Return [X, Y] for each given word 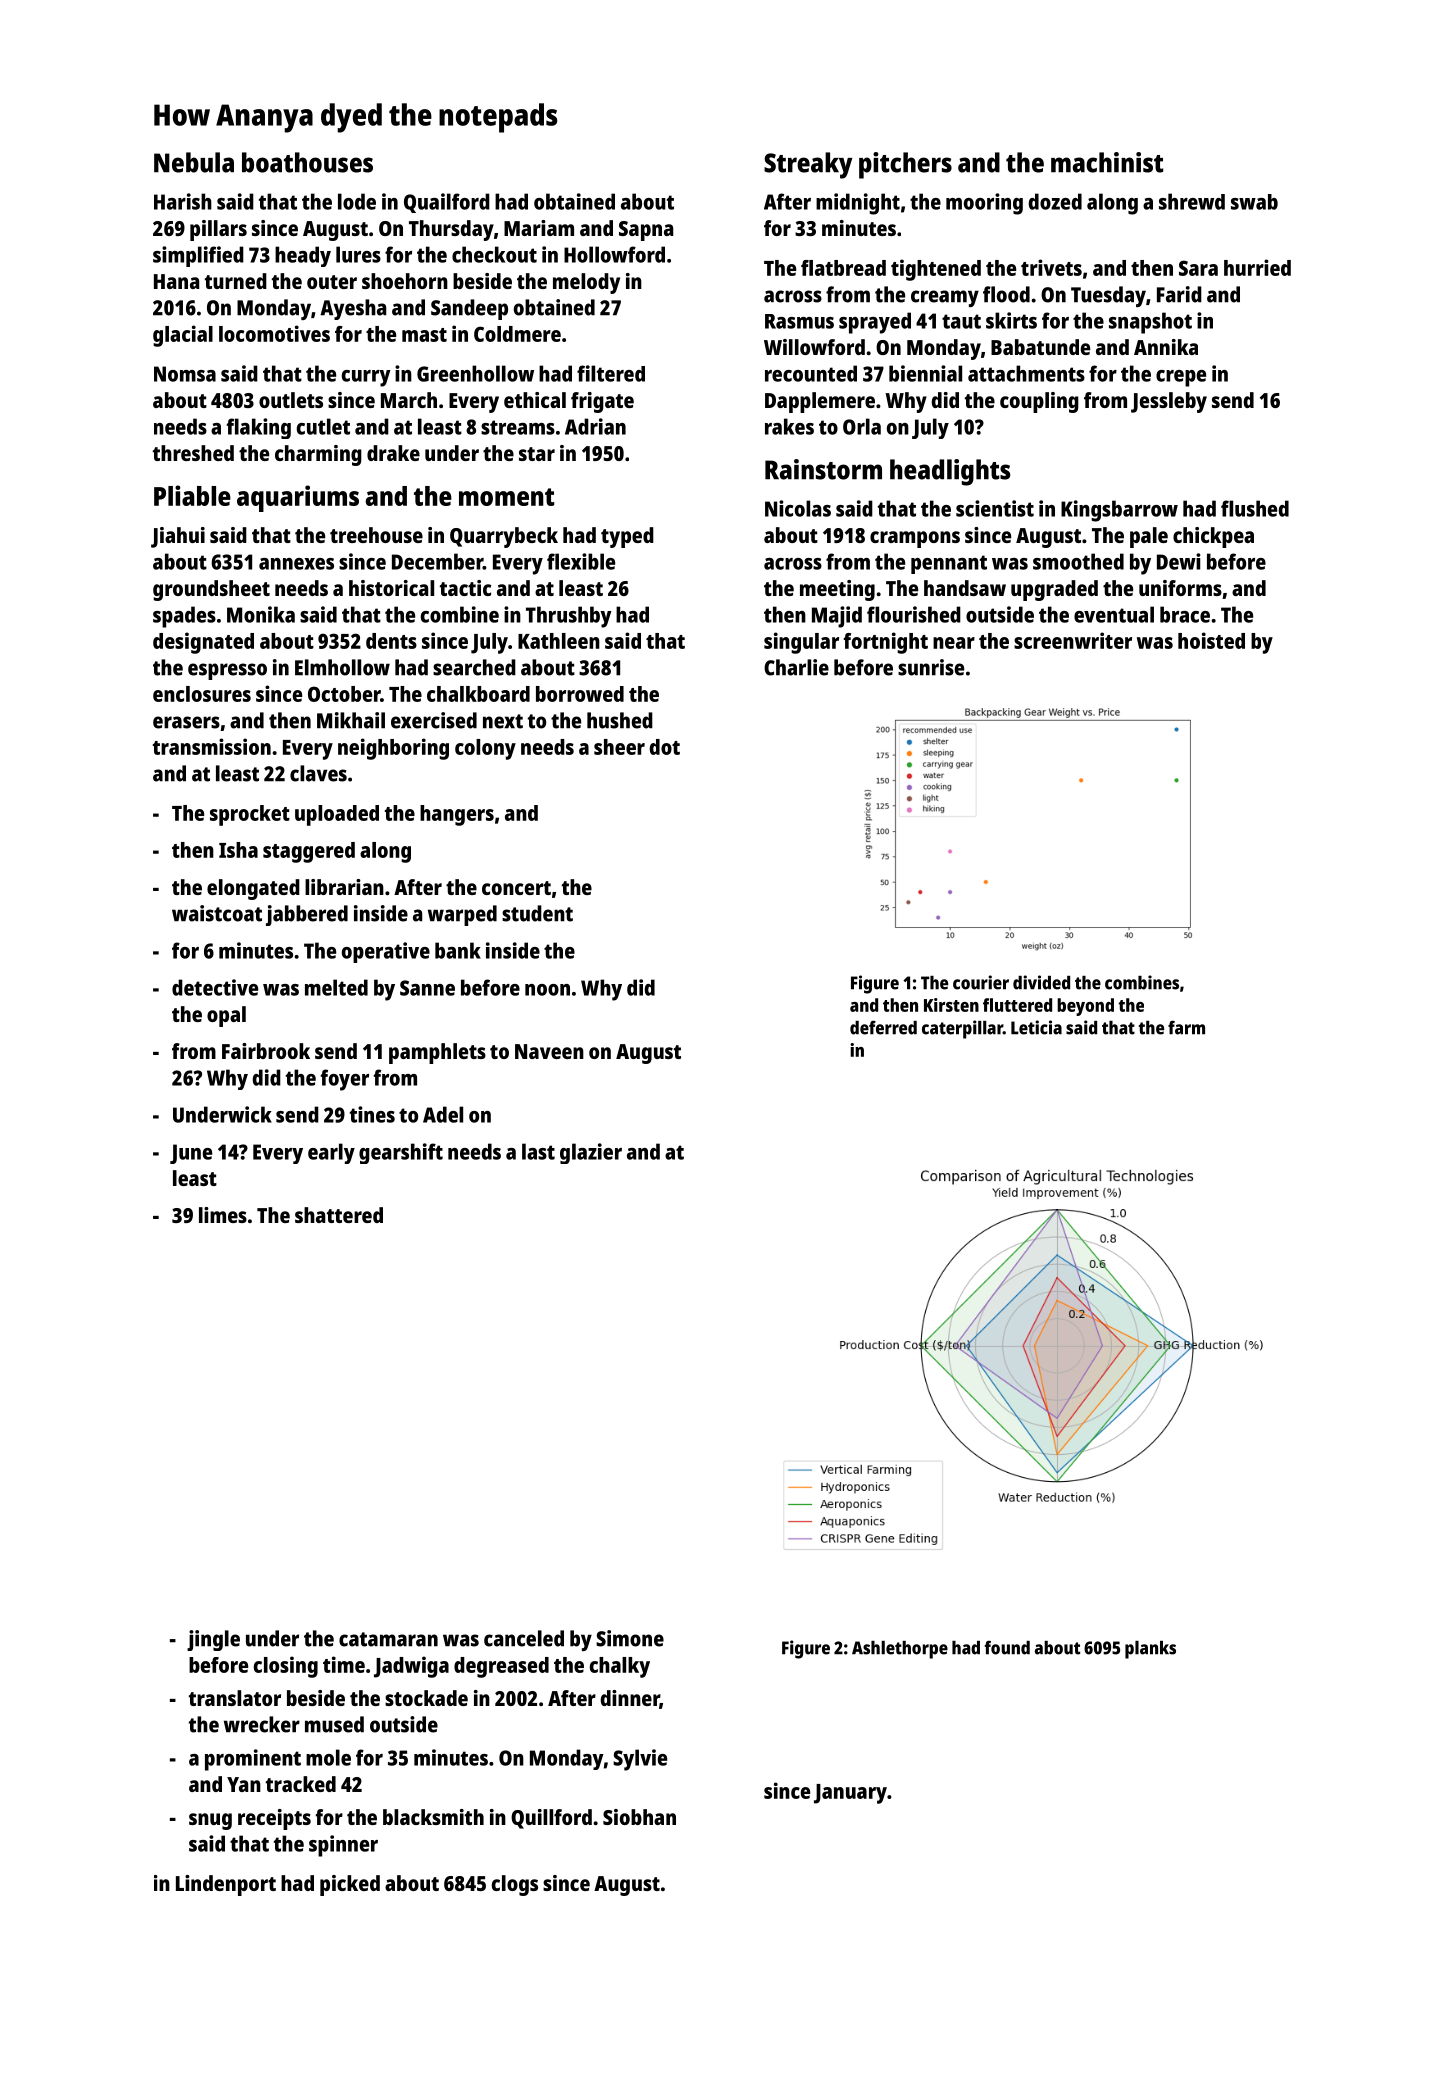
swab [1254, 202]
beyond [1085, 1007]
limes [223, 1215]
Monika [261, 614]
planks [1150, 1650]
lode [357, 201]
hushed [620, 720]
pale [1149, 537]
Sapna [646, 231]
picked [350, 1885]
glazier [591, 1153]
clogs [515, 1885]
